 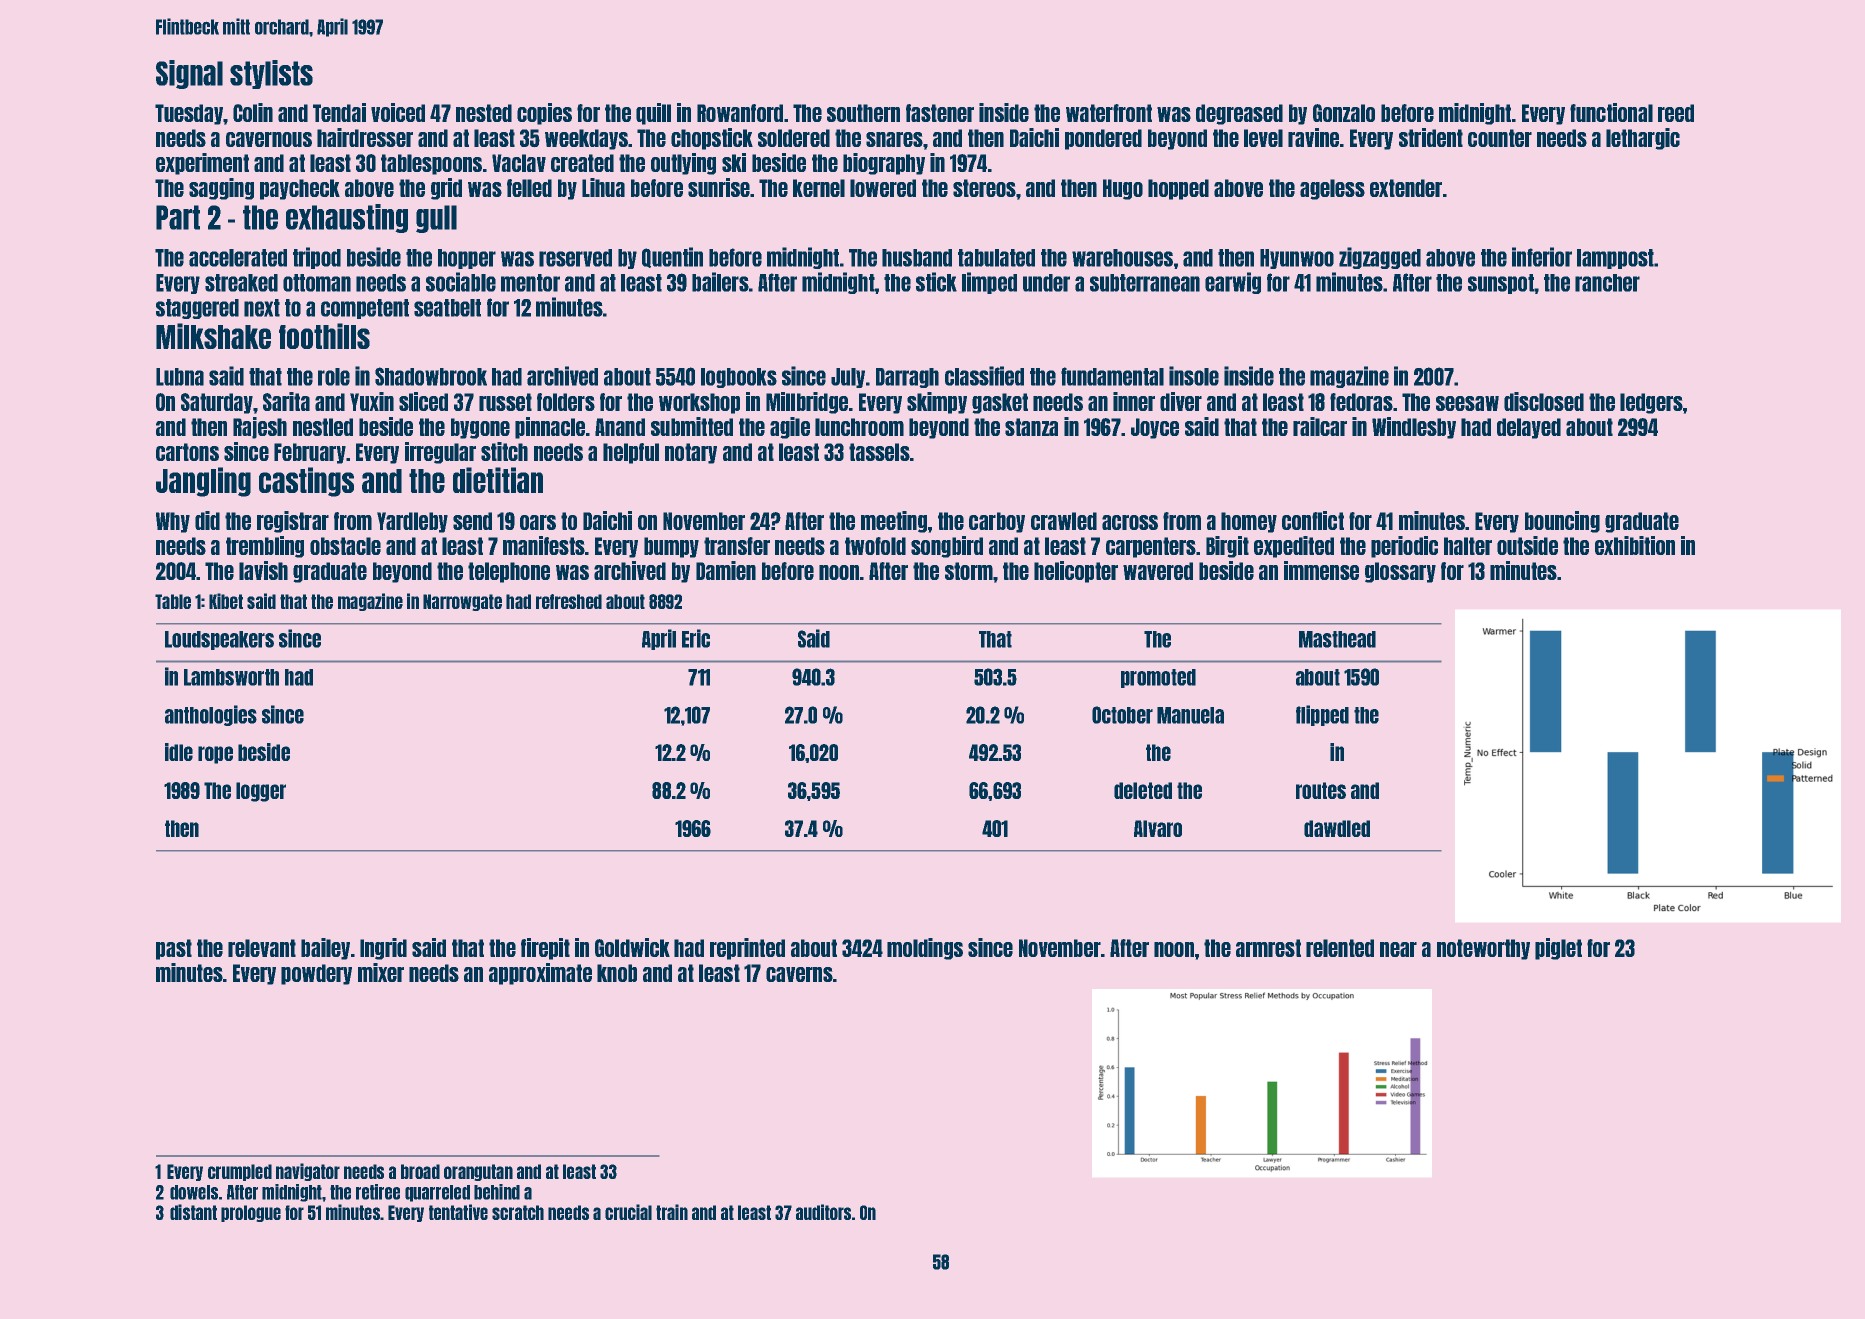 I want to click on stylists, so click(x=271, y=74).
